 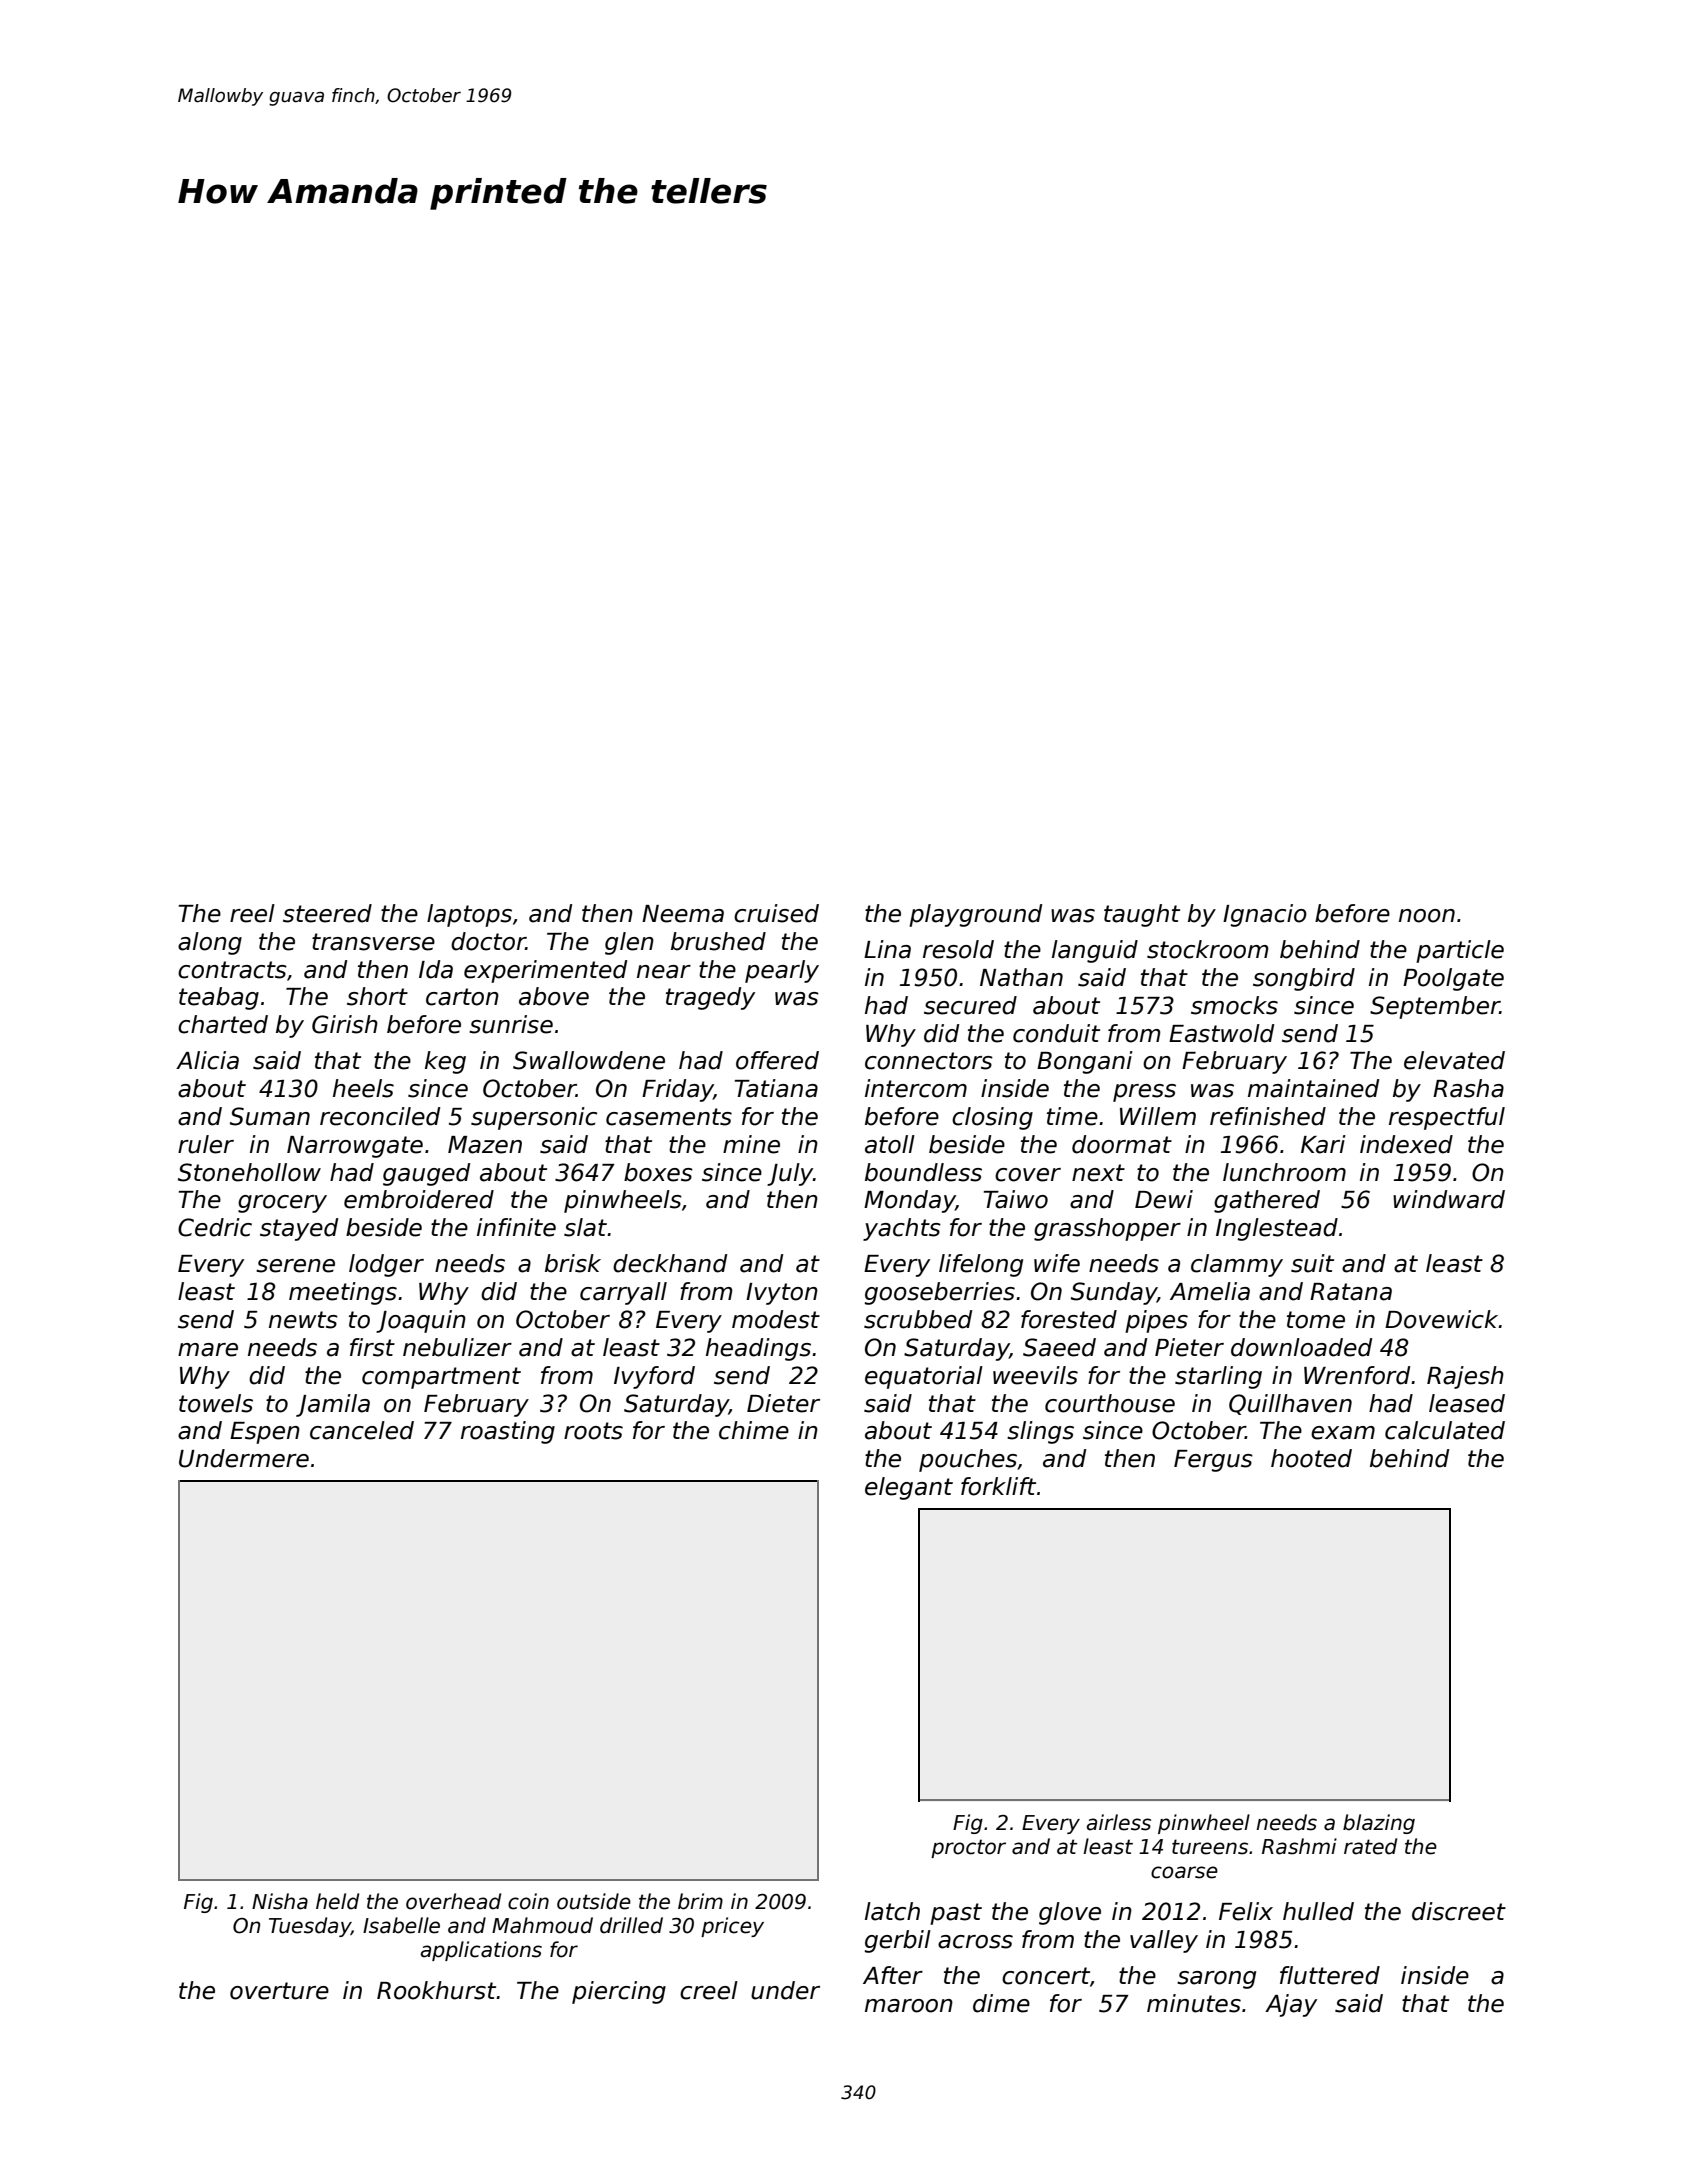 I want to click on carton, so click(x=462, y=997).
